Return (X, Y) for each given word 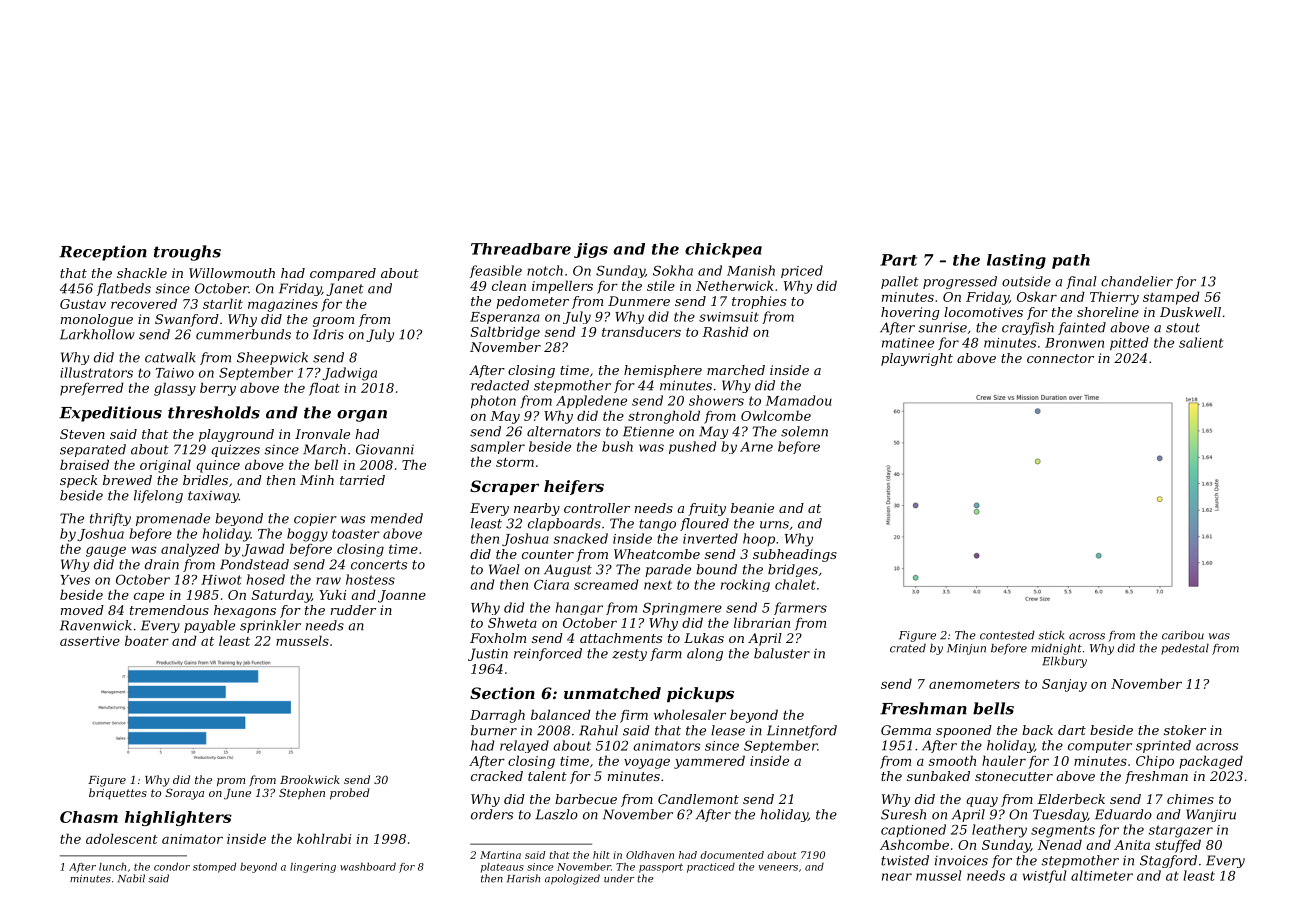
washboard (368, 867)
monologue (97, 320)
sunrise (942, 327)
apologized (572, 879)
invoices (961, 861)
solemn (804, 431)
